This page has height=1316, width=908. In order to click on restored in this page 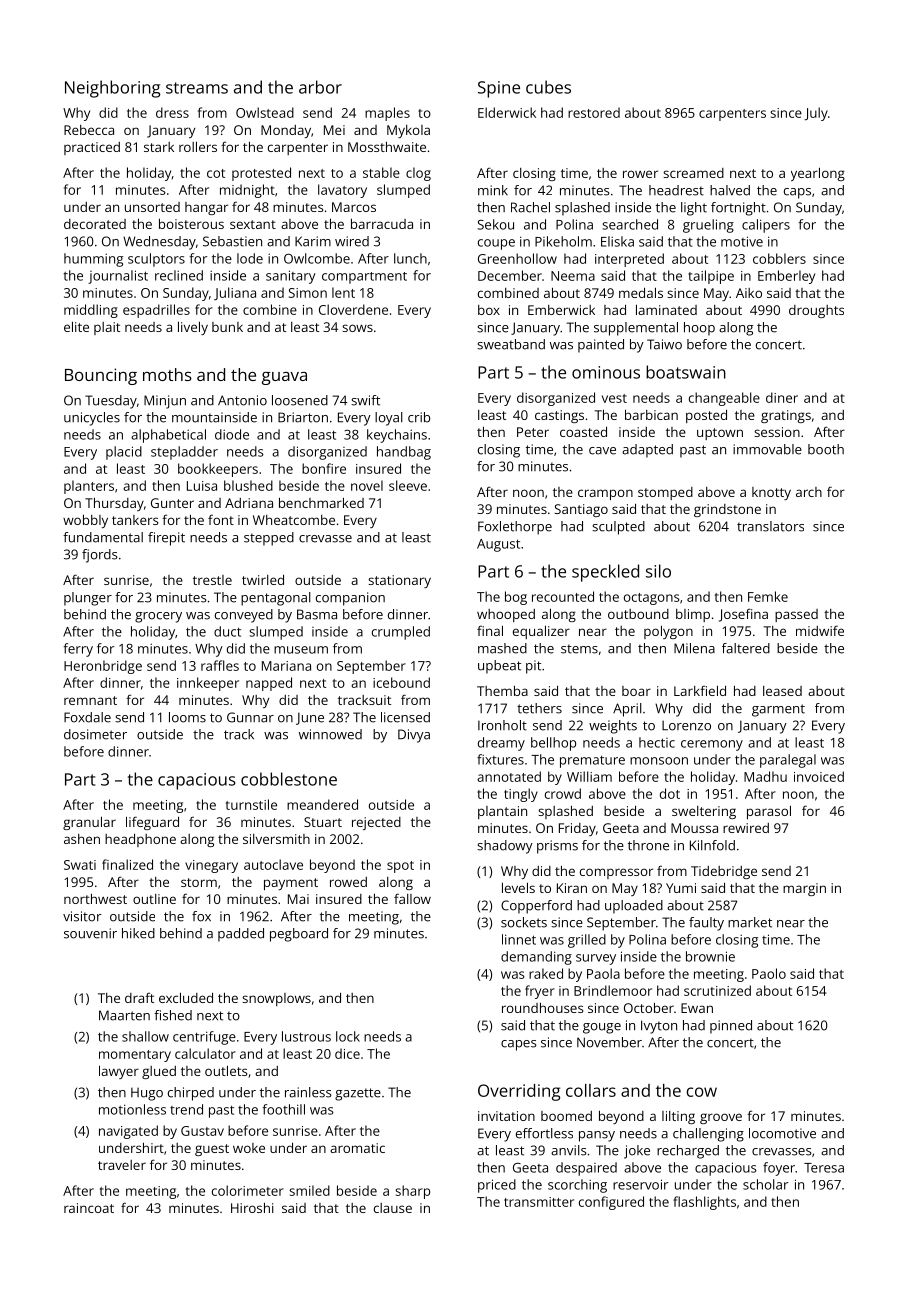, I will do `click(594, 112)`.
